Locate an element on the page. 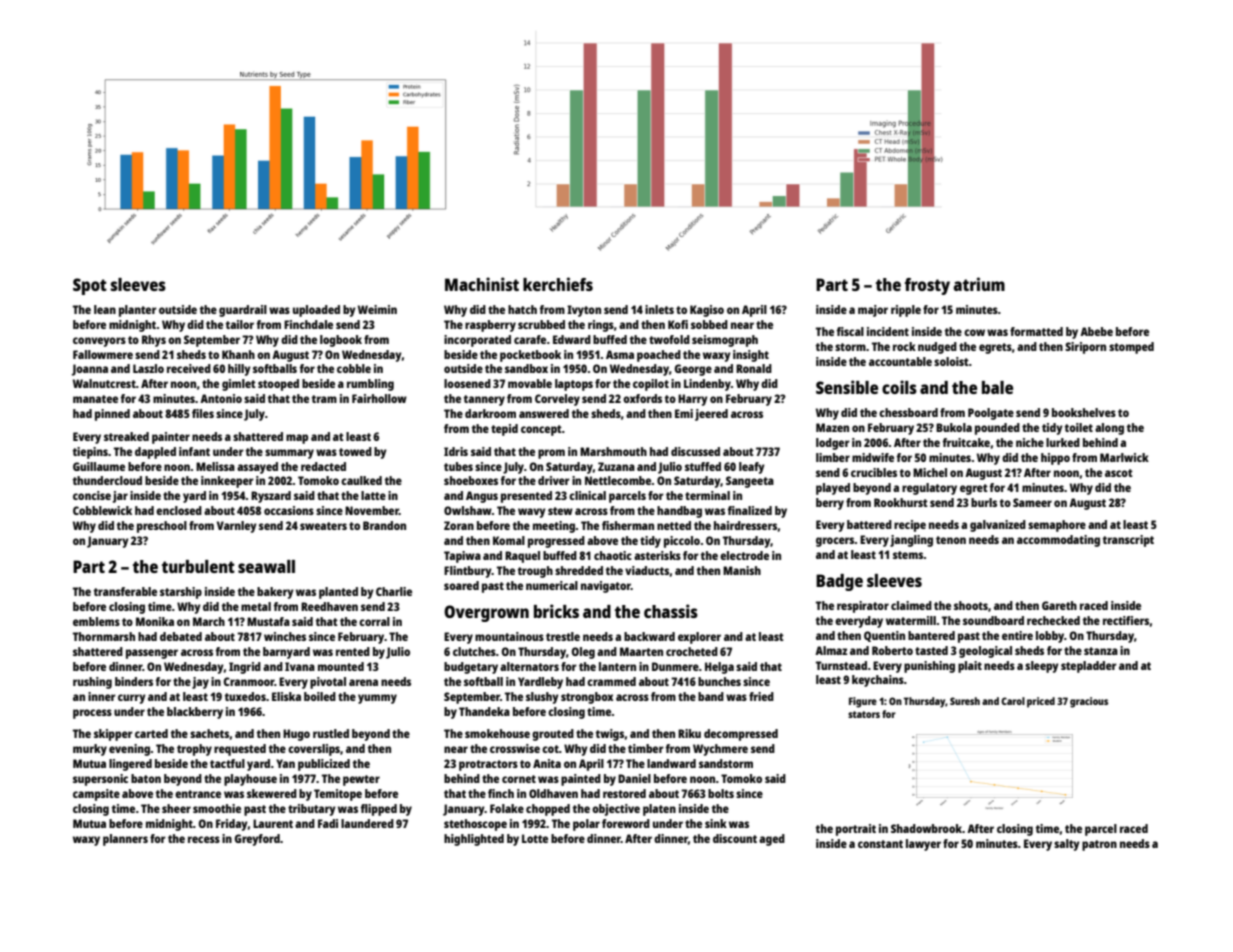  grouted is located at coordinates (553, 735).
